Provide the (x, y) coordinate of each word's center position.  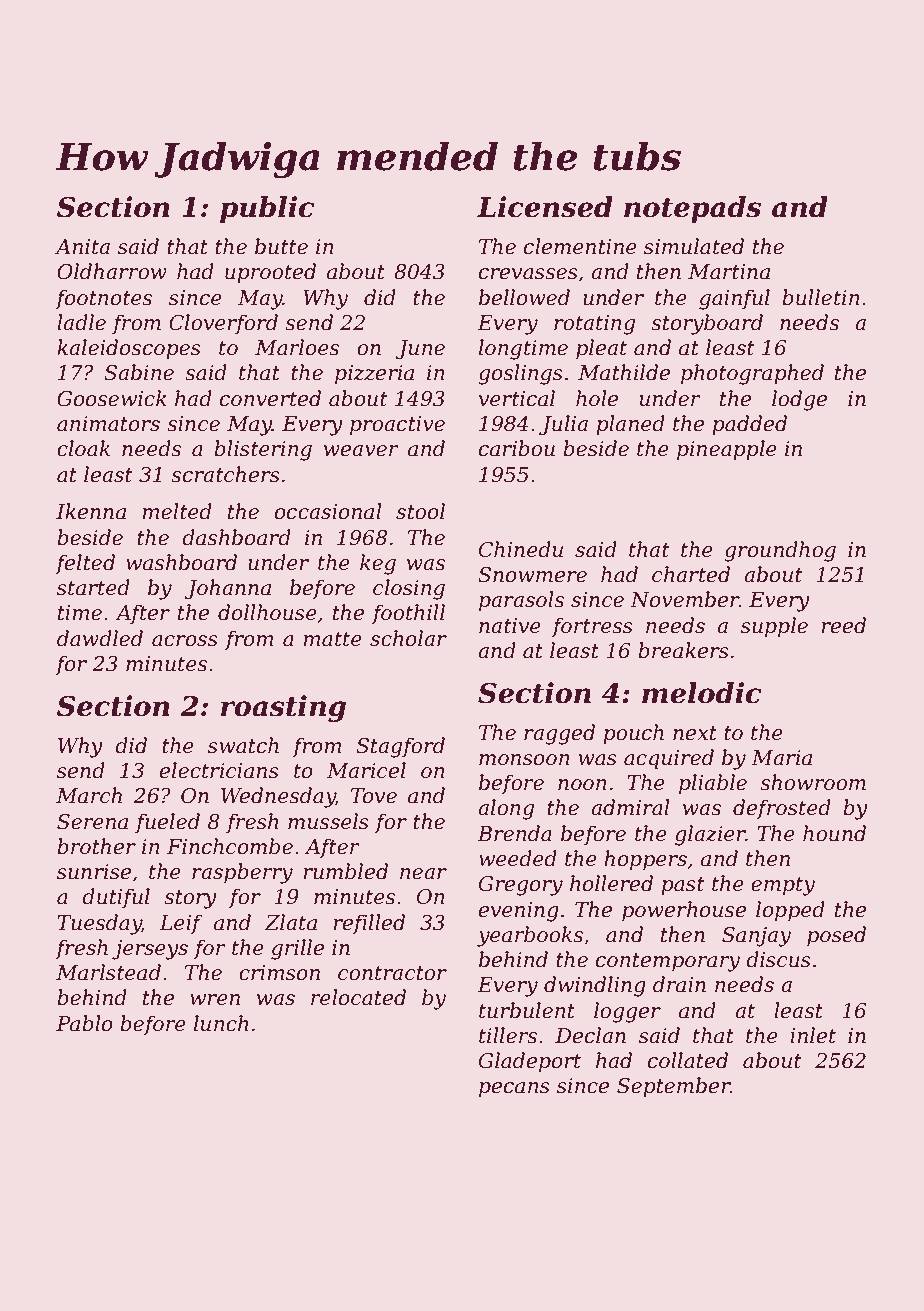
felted (85, 564)
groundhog (780, 551)
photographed (752, 374)
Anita (82, 247)
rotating (594, 325)
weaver (361, 451)
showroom (813, 782)
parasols (521, 601)
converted (270, 398)
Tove (374, 796)
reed (844, 625)
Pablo (84, 1023)
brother (96, 846)
